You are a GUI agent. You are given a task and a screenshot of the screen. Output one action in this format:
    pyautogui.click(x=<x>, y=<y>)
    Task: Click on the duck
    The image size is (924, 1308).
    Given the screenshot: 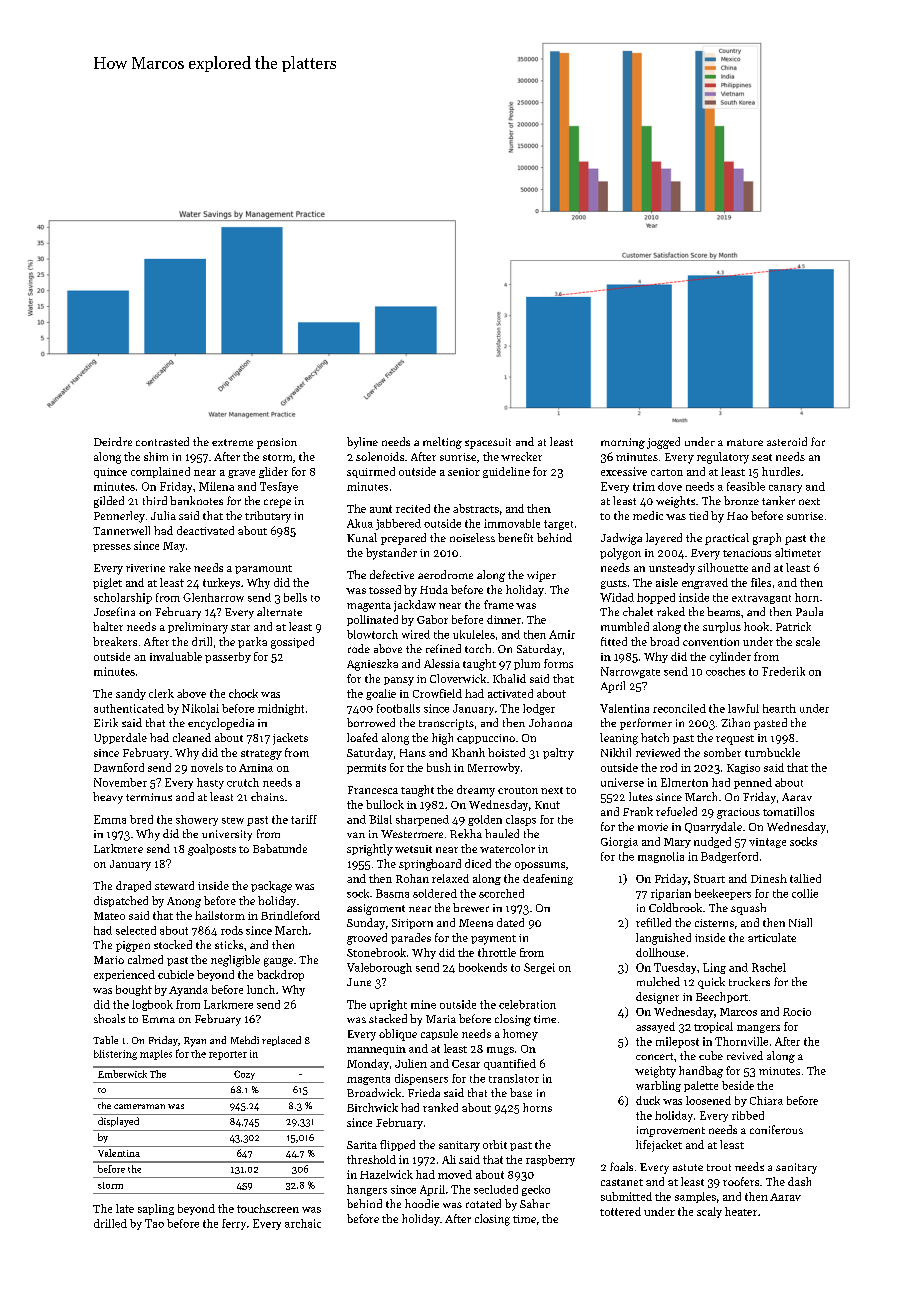 What is the action you would take?
    pyautogui.click(x=648, y=1100)
